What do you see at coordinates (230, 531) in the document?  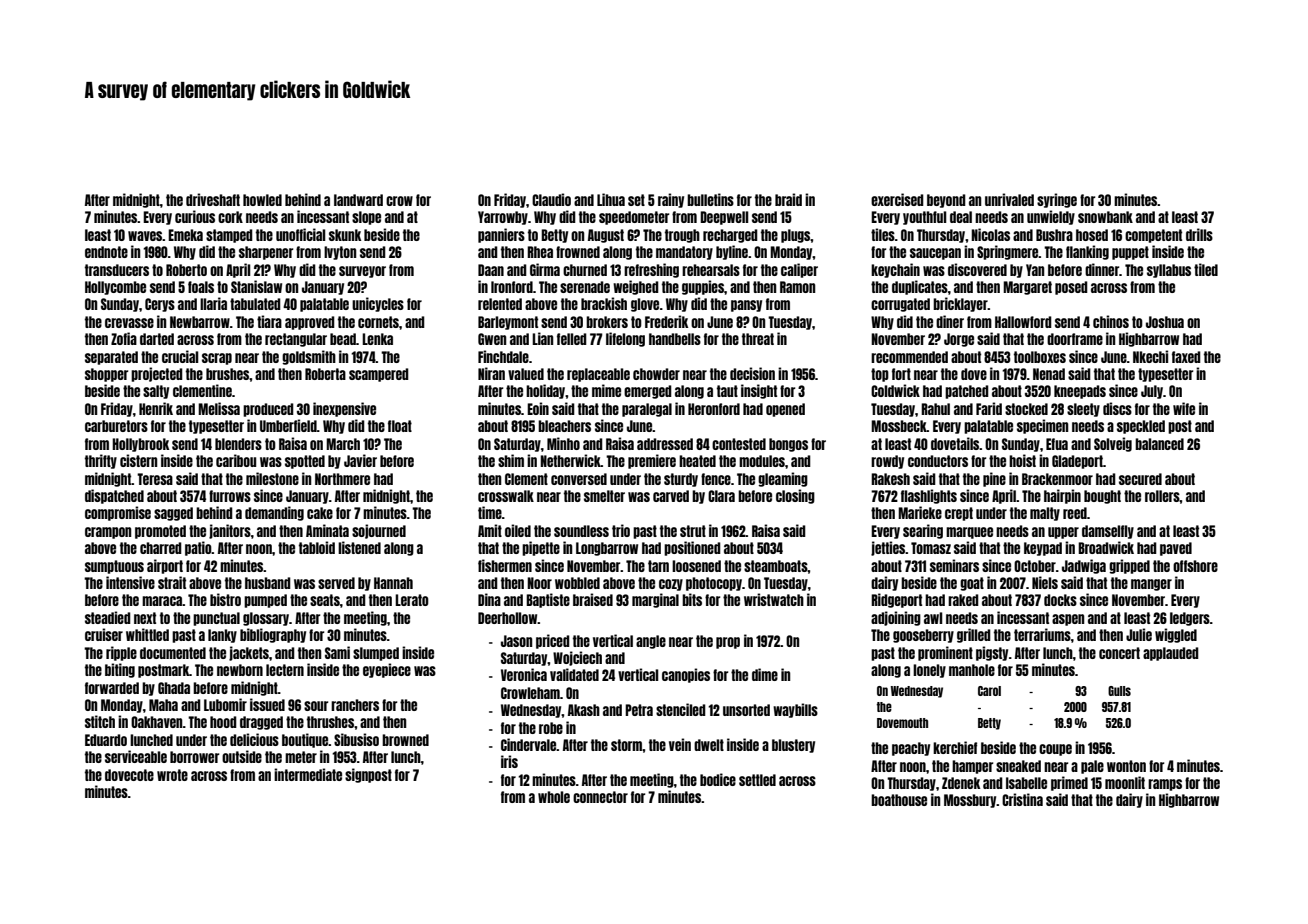 I see `janitors` at bounding box center [230, 531].
